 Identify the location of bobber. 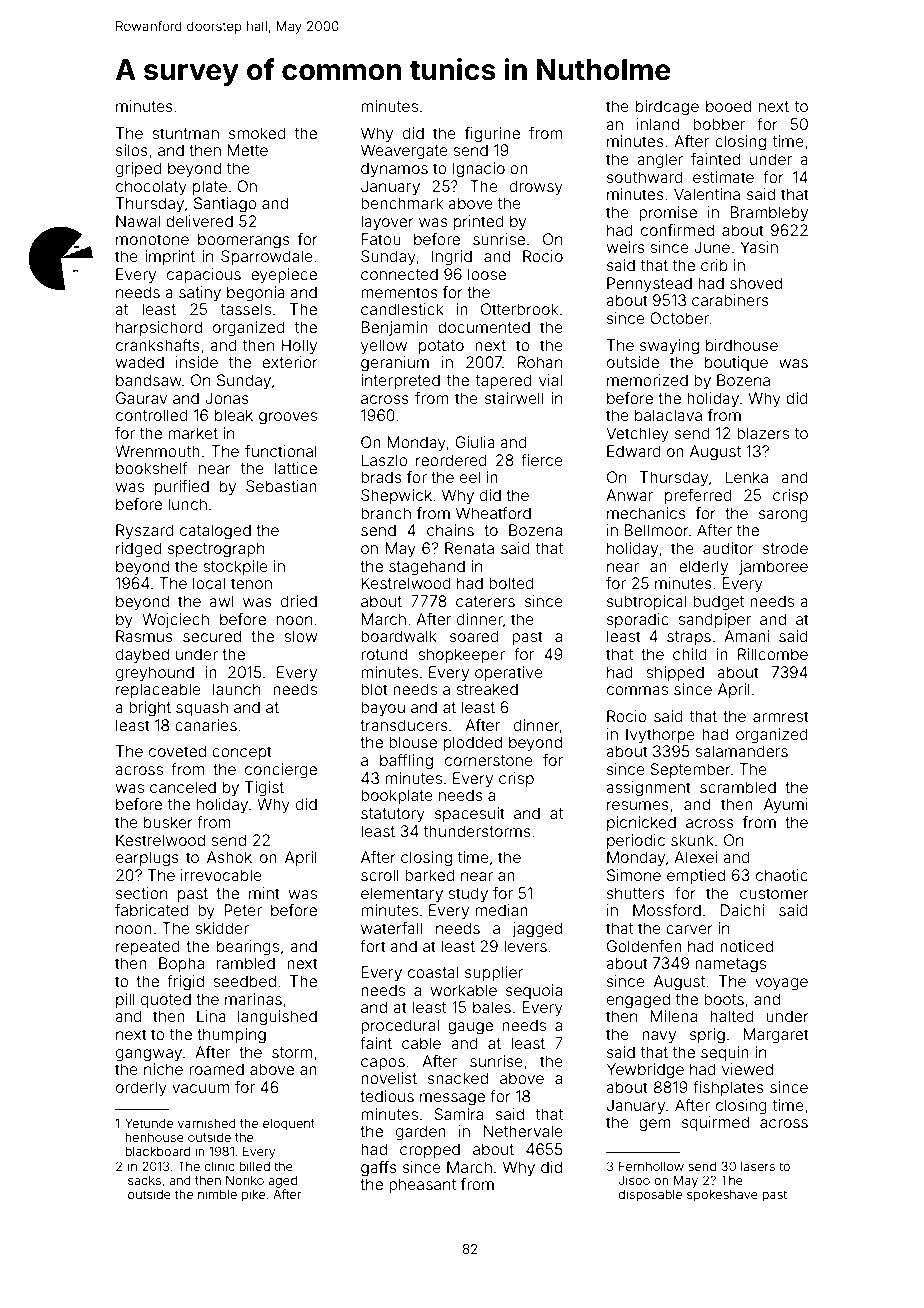
(719, 124).
